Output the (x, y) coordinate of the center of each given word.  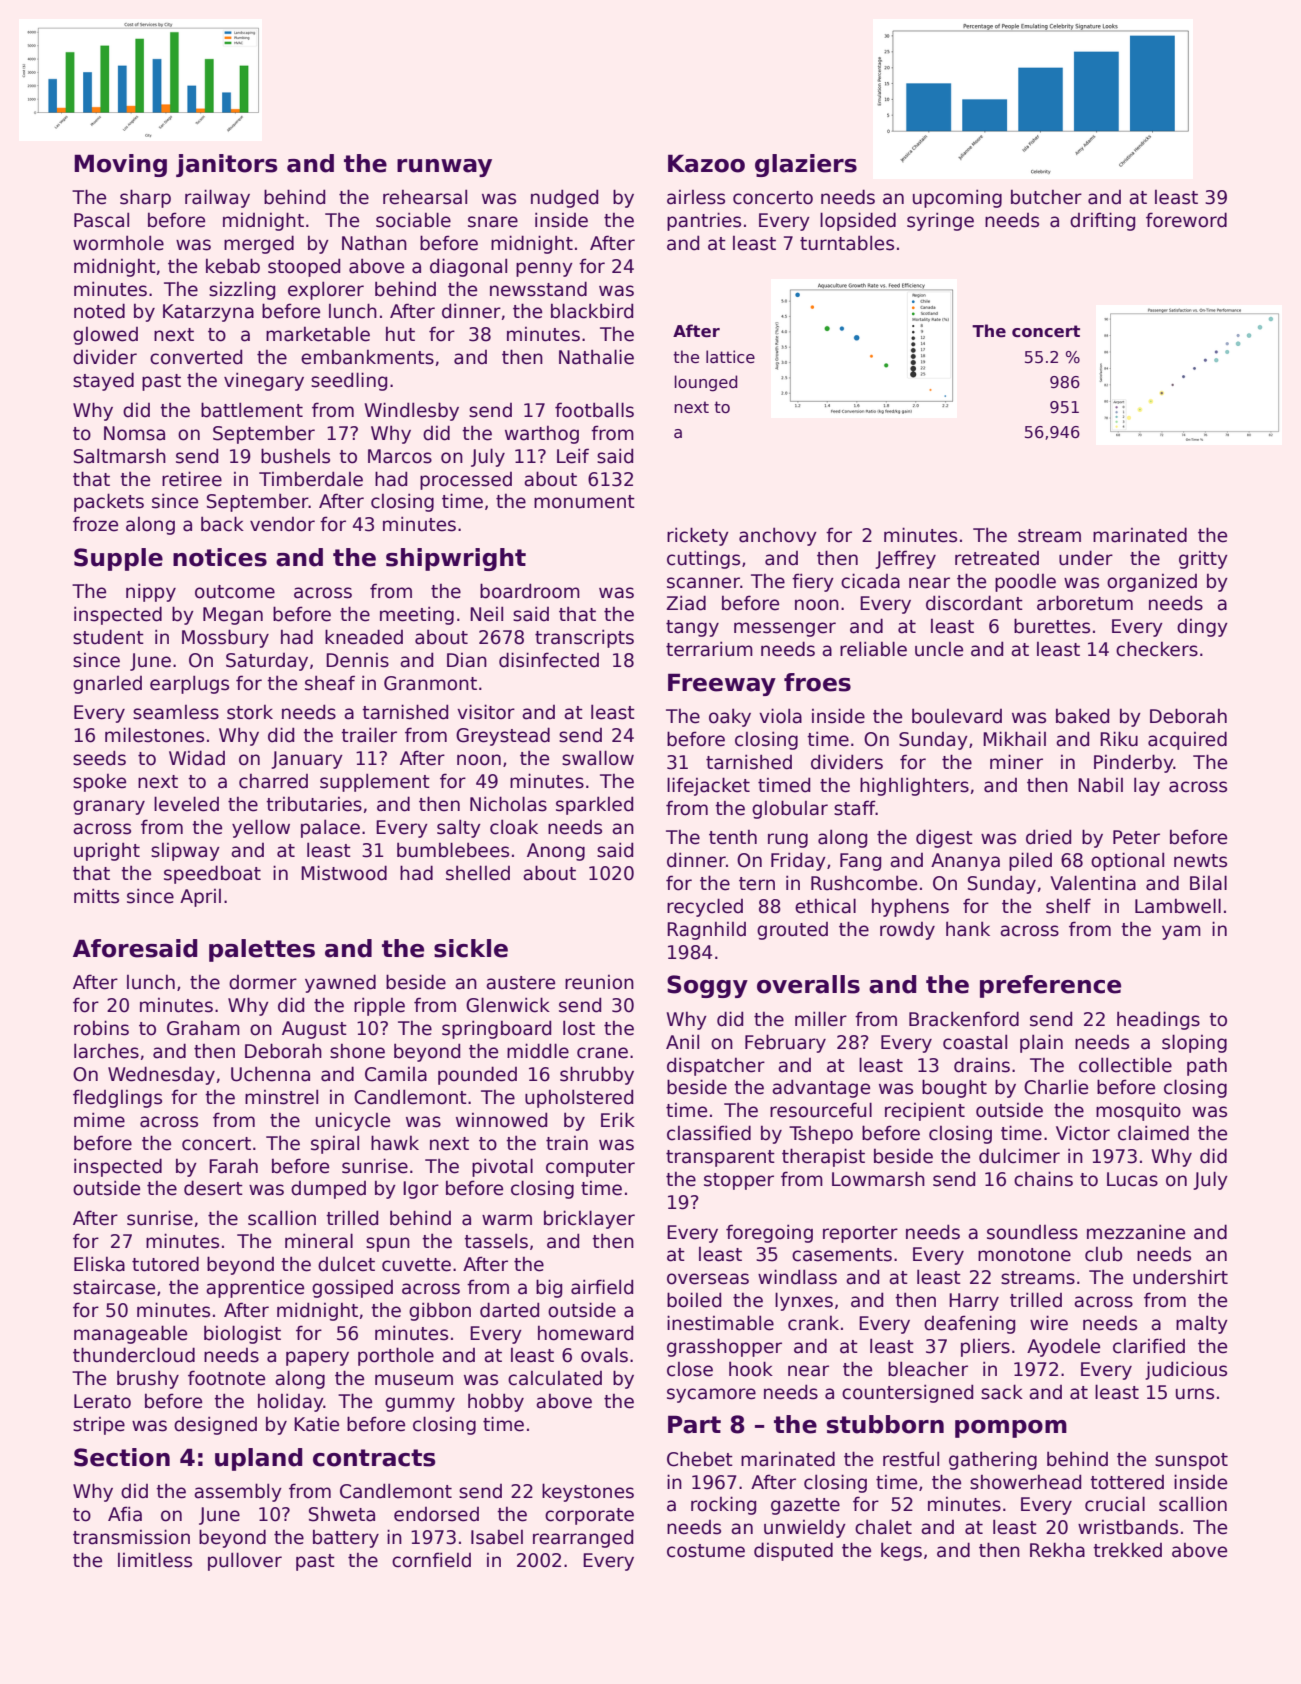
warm (507, 1220)
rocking (723, 1505)
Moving (120, 165)
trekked (1127, 1550)
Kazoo (706, 163)
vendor (282, 524)
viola (780, 716)
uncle (939, 649)
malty (1202, 1324)
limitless (155, 1560)
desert (213, 1188)
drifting (1102, 221)
